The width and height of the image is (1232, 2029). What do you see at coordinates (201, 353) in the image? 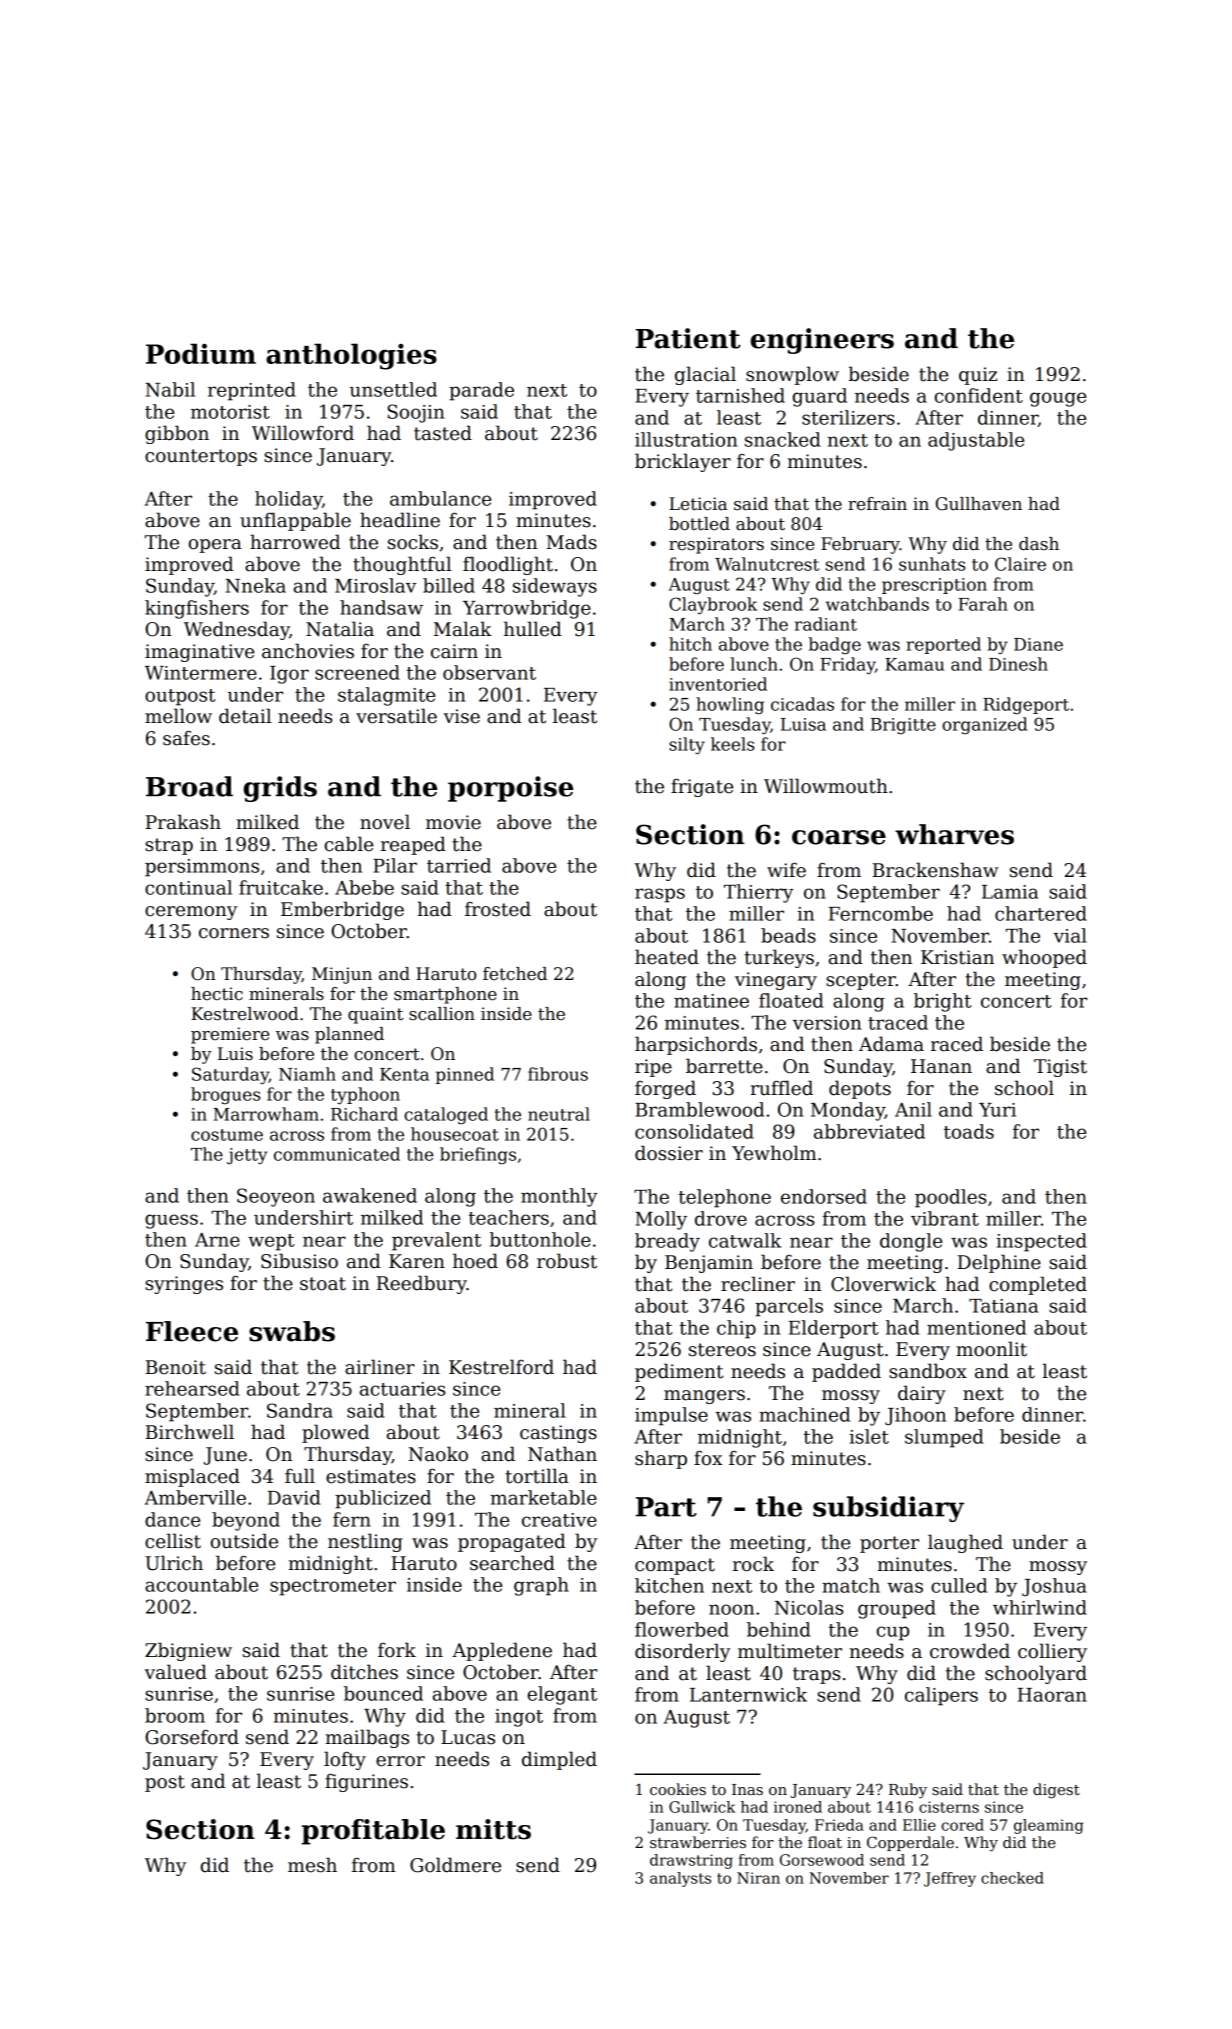
I see `Podium` at bounding box center [201, 353].
